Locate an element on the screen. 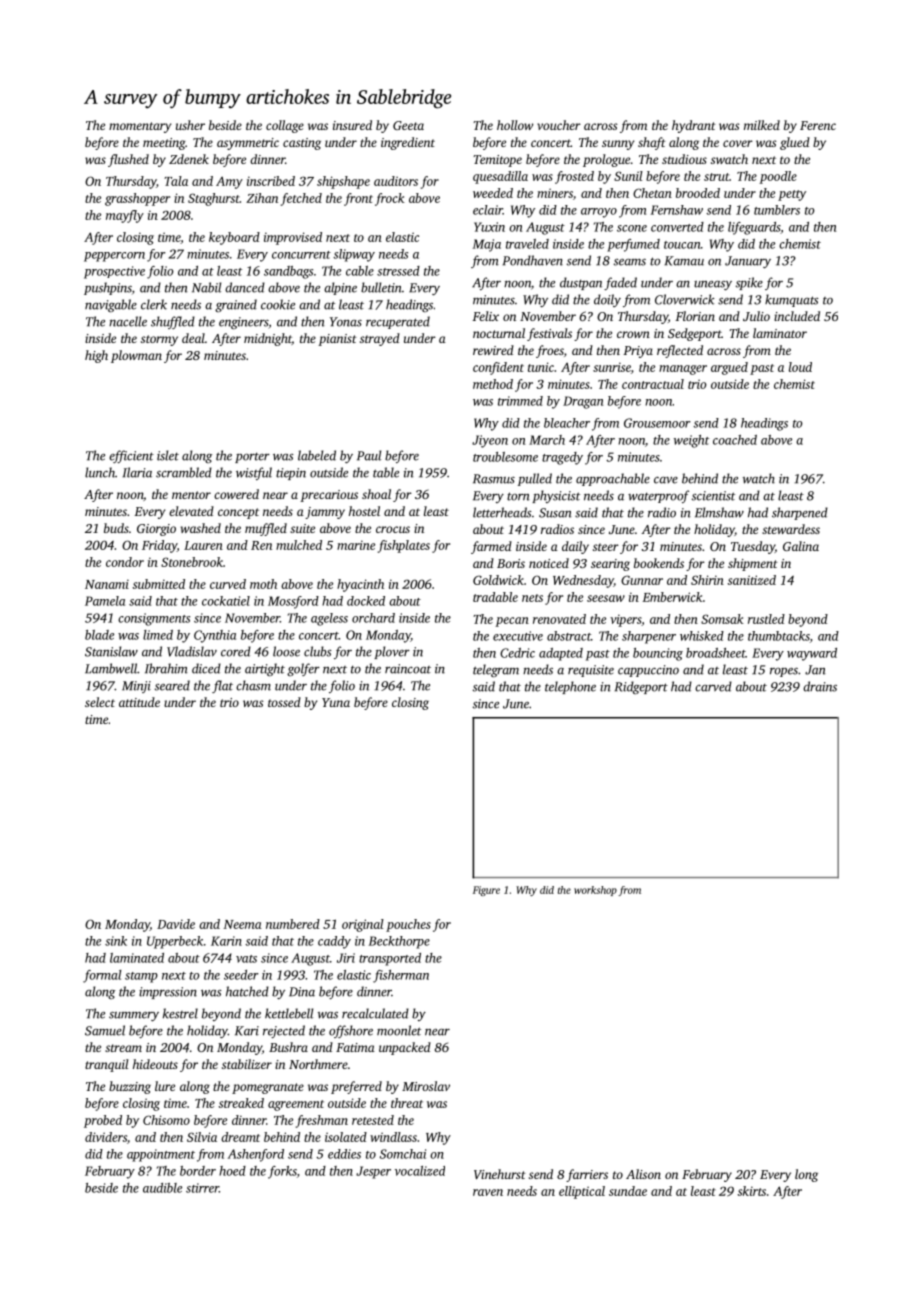 Image resolution: width=924 pixels, height=1308 pixels. Fatima is located at coordinates (355, 1047).
